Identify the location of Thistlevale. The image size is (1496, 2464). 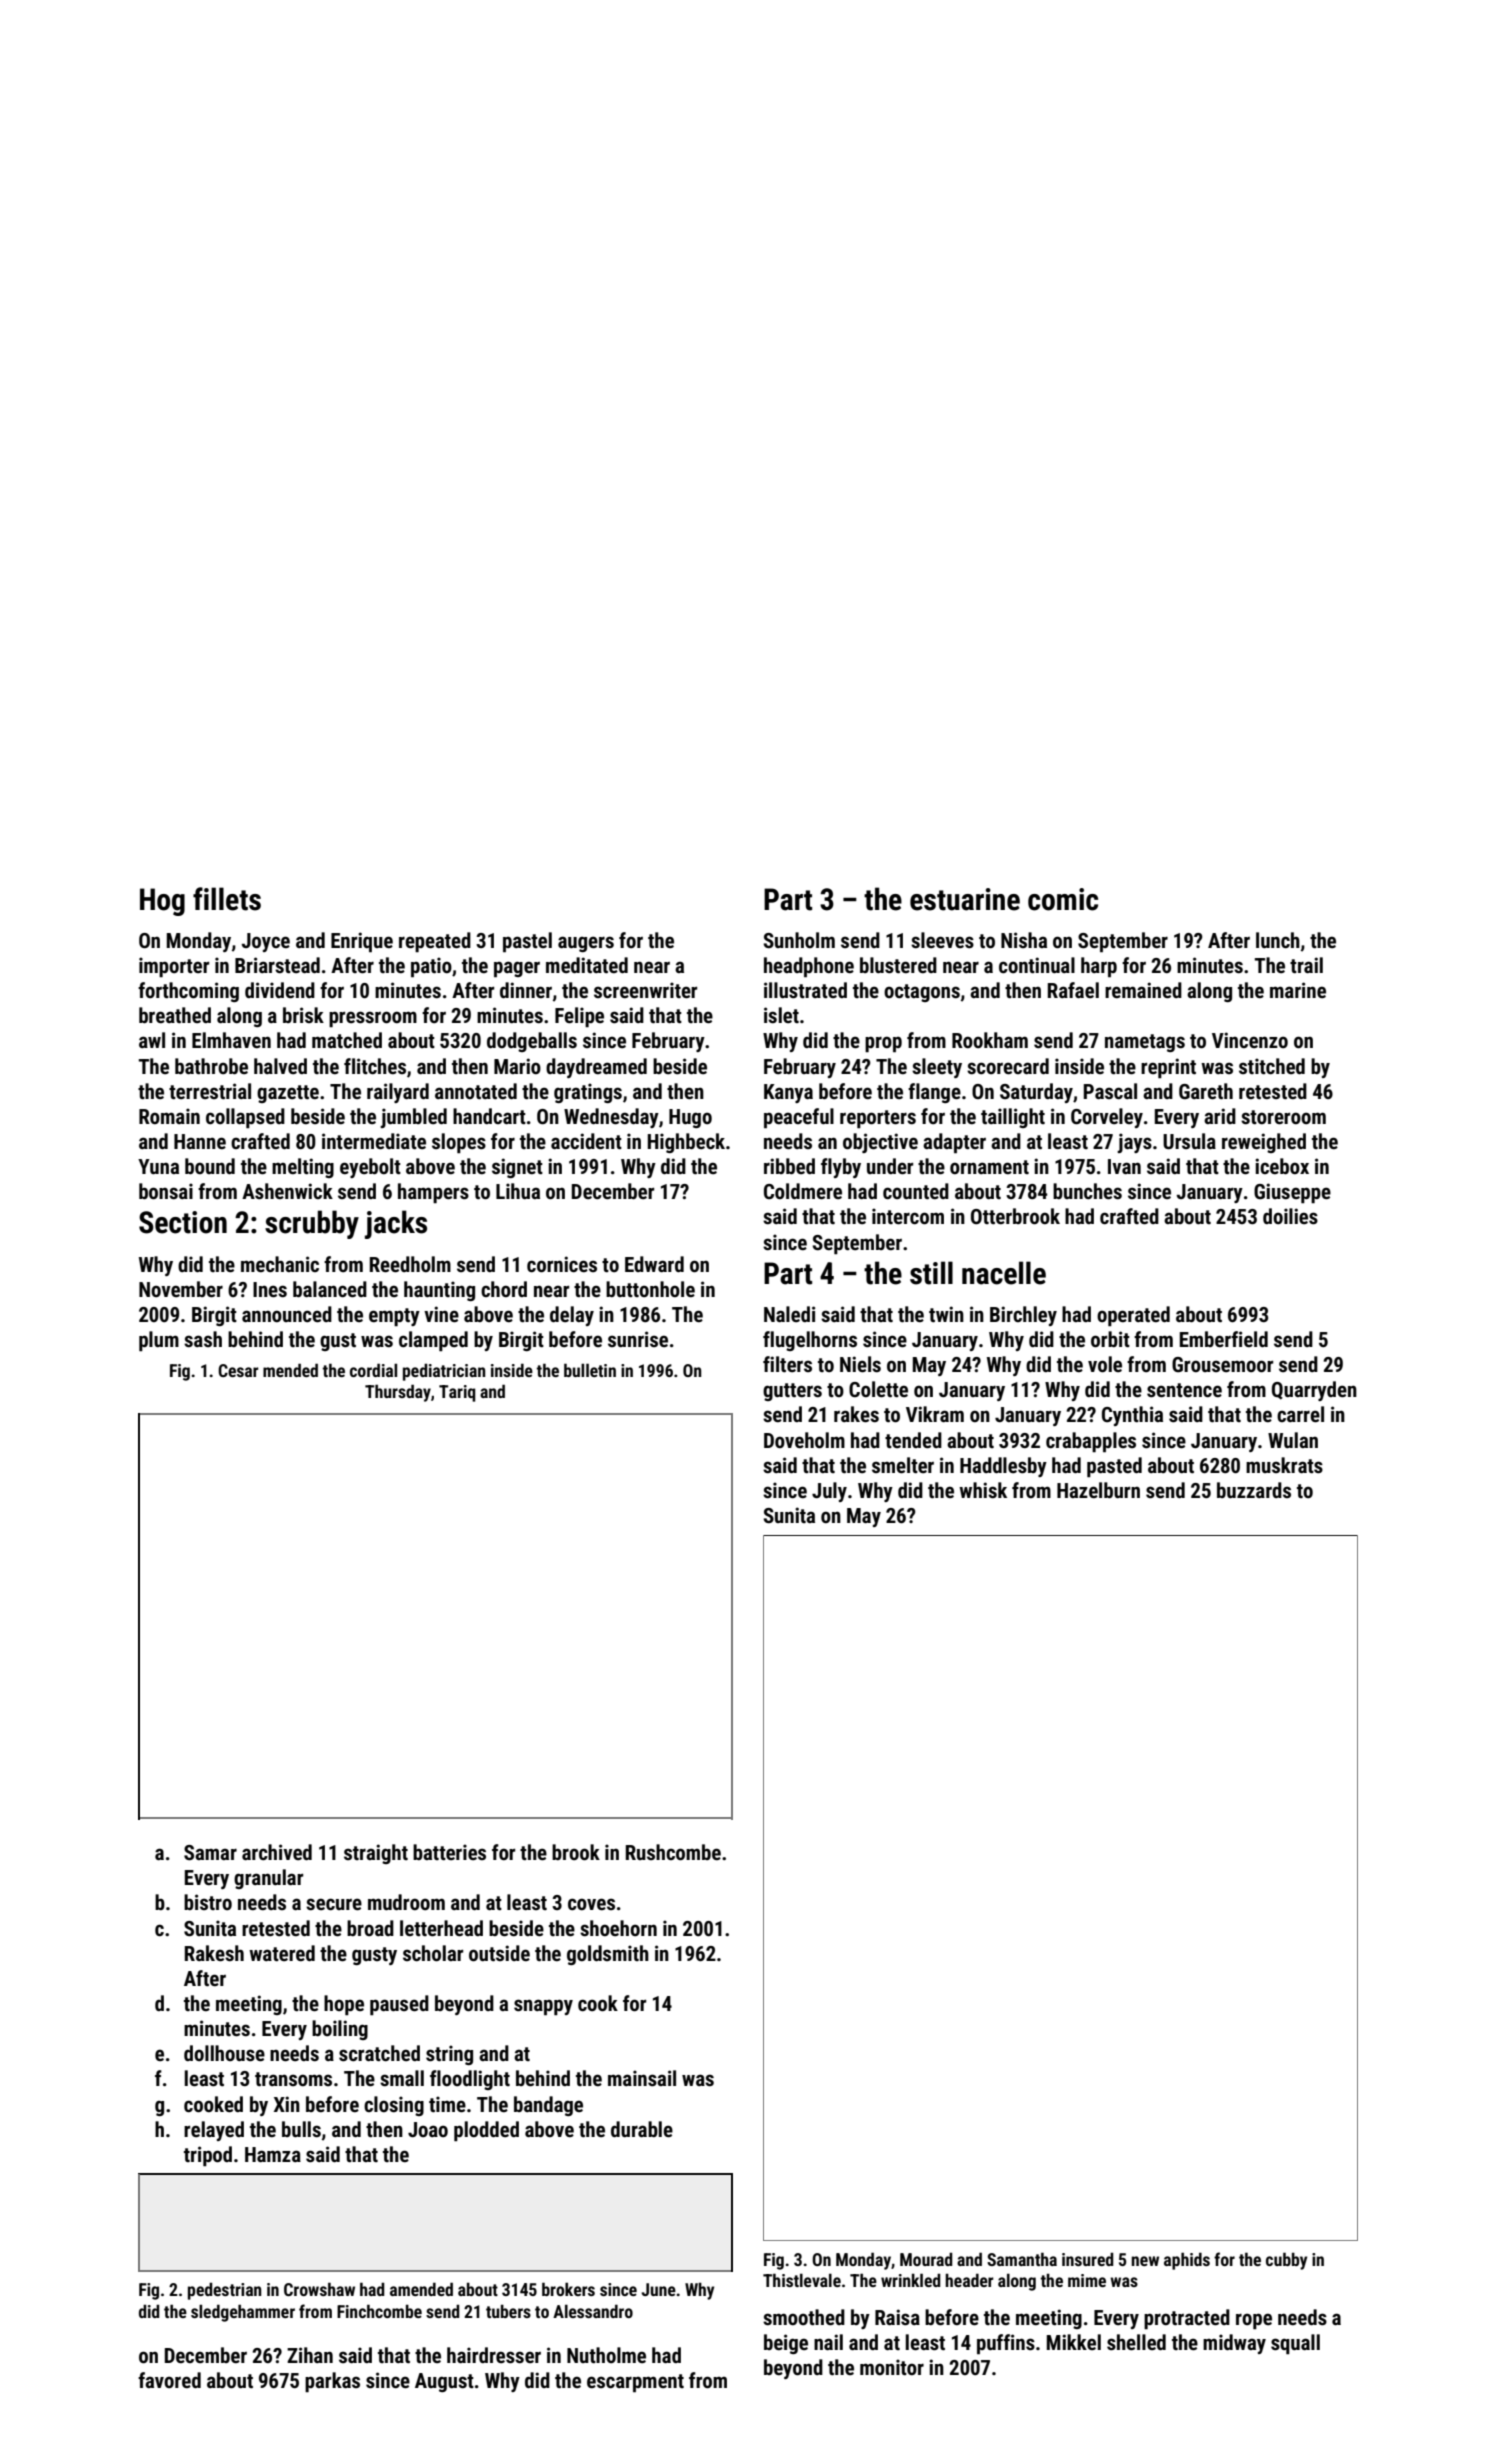
(802, 2280).
